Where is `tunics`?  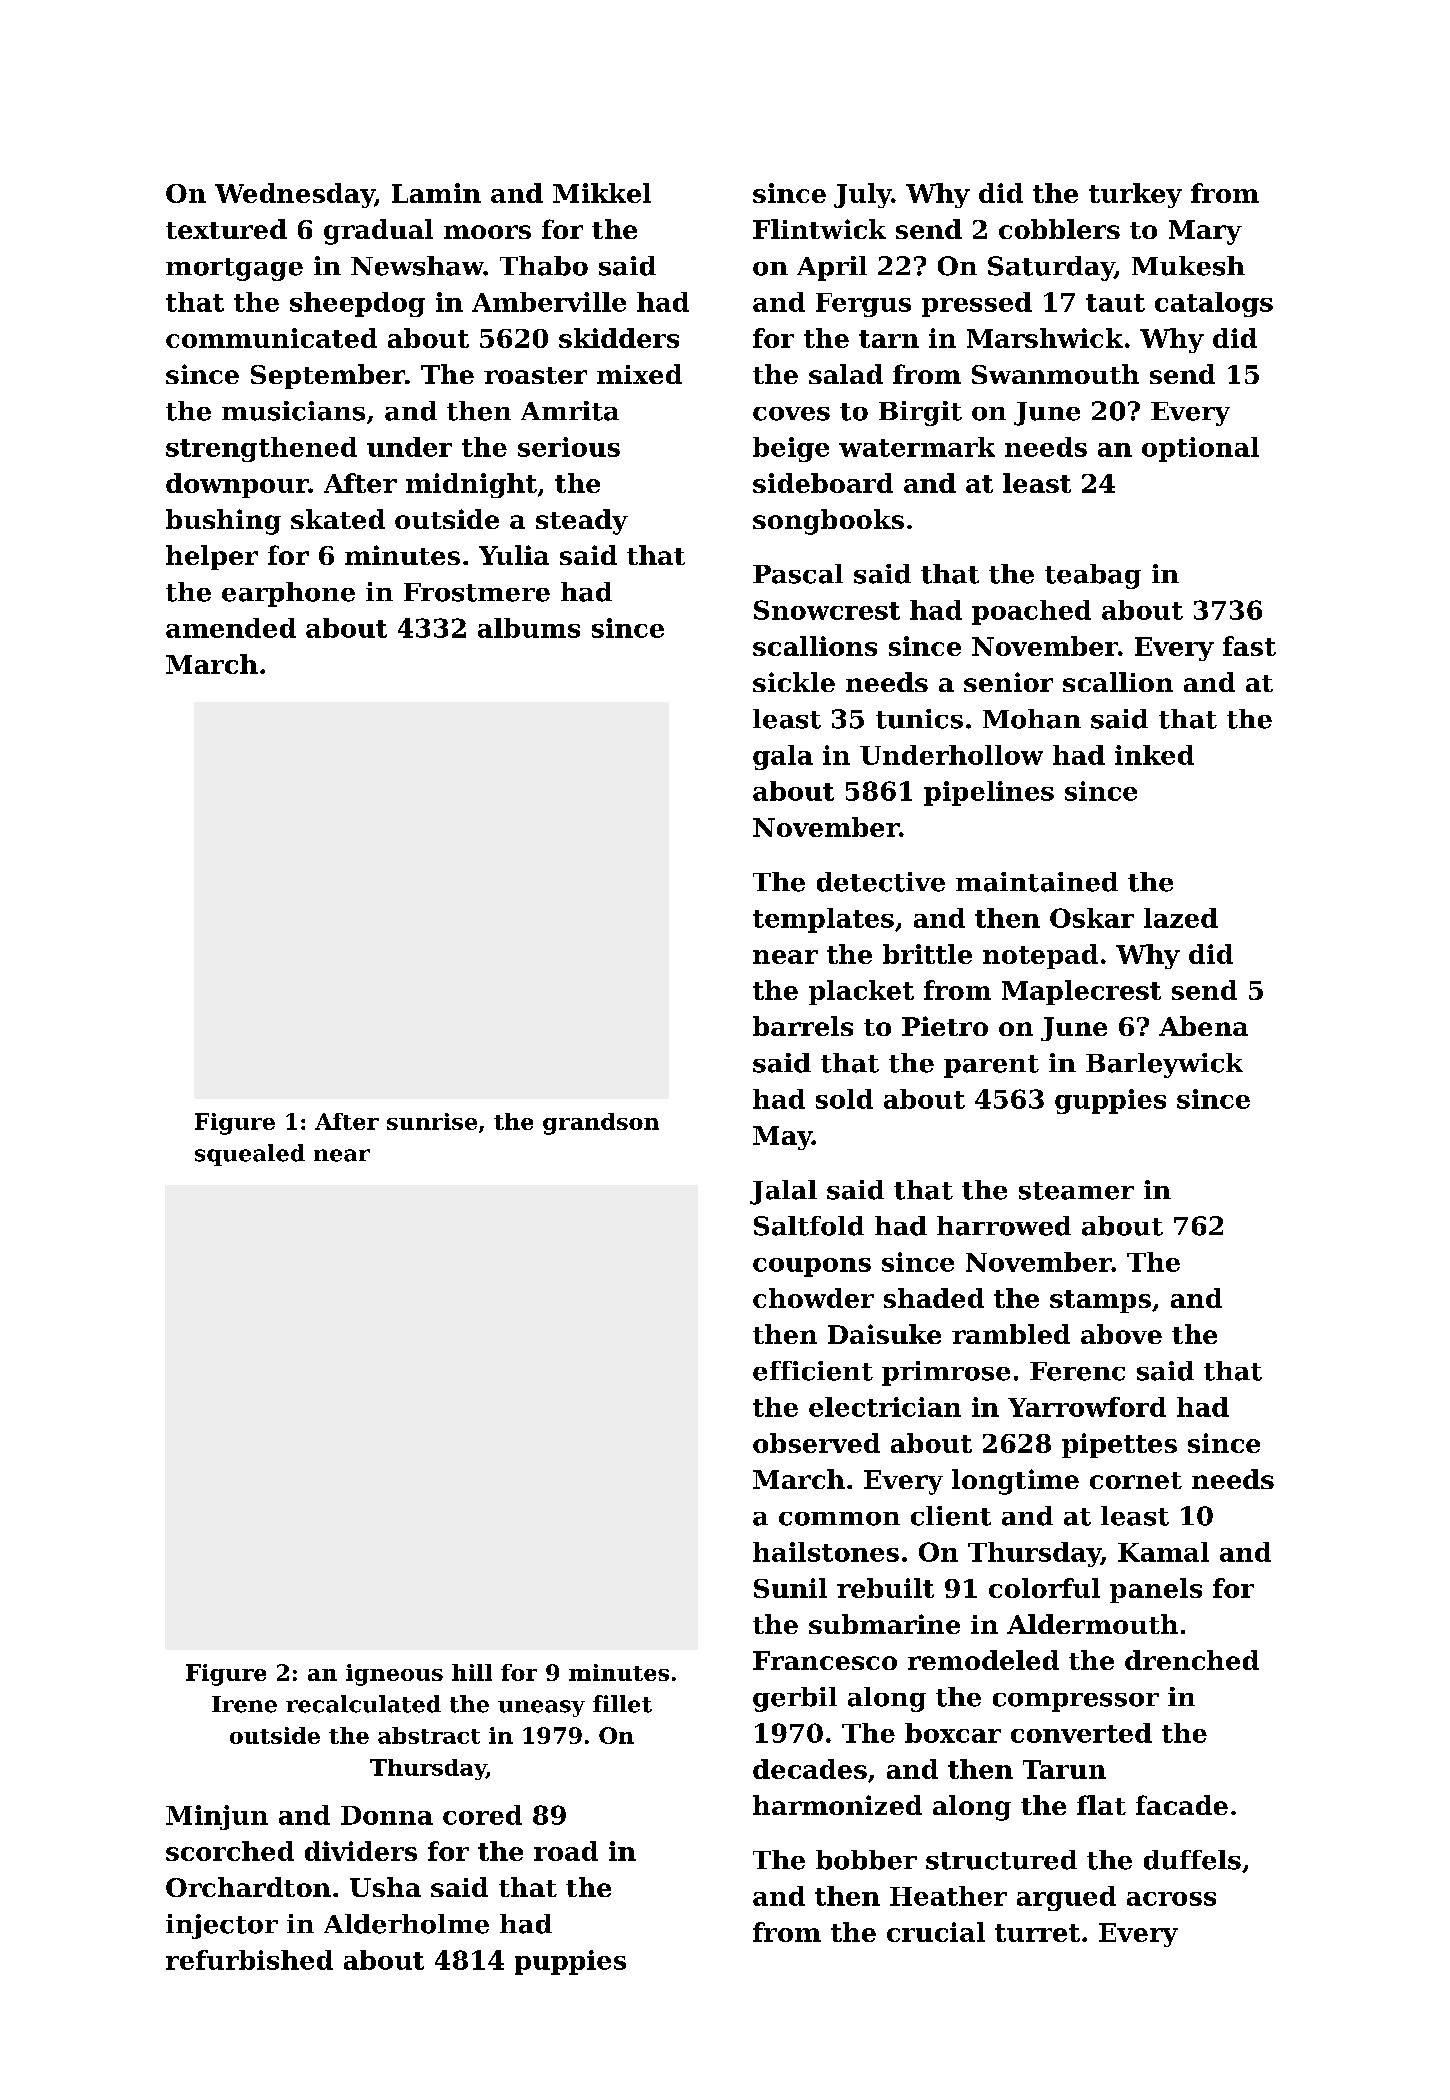
tunics is located at coordinates (919, 719).
